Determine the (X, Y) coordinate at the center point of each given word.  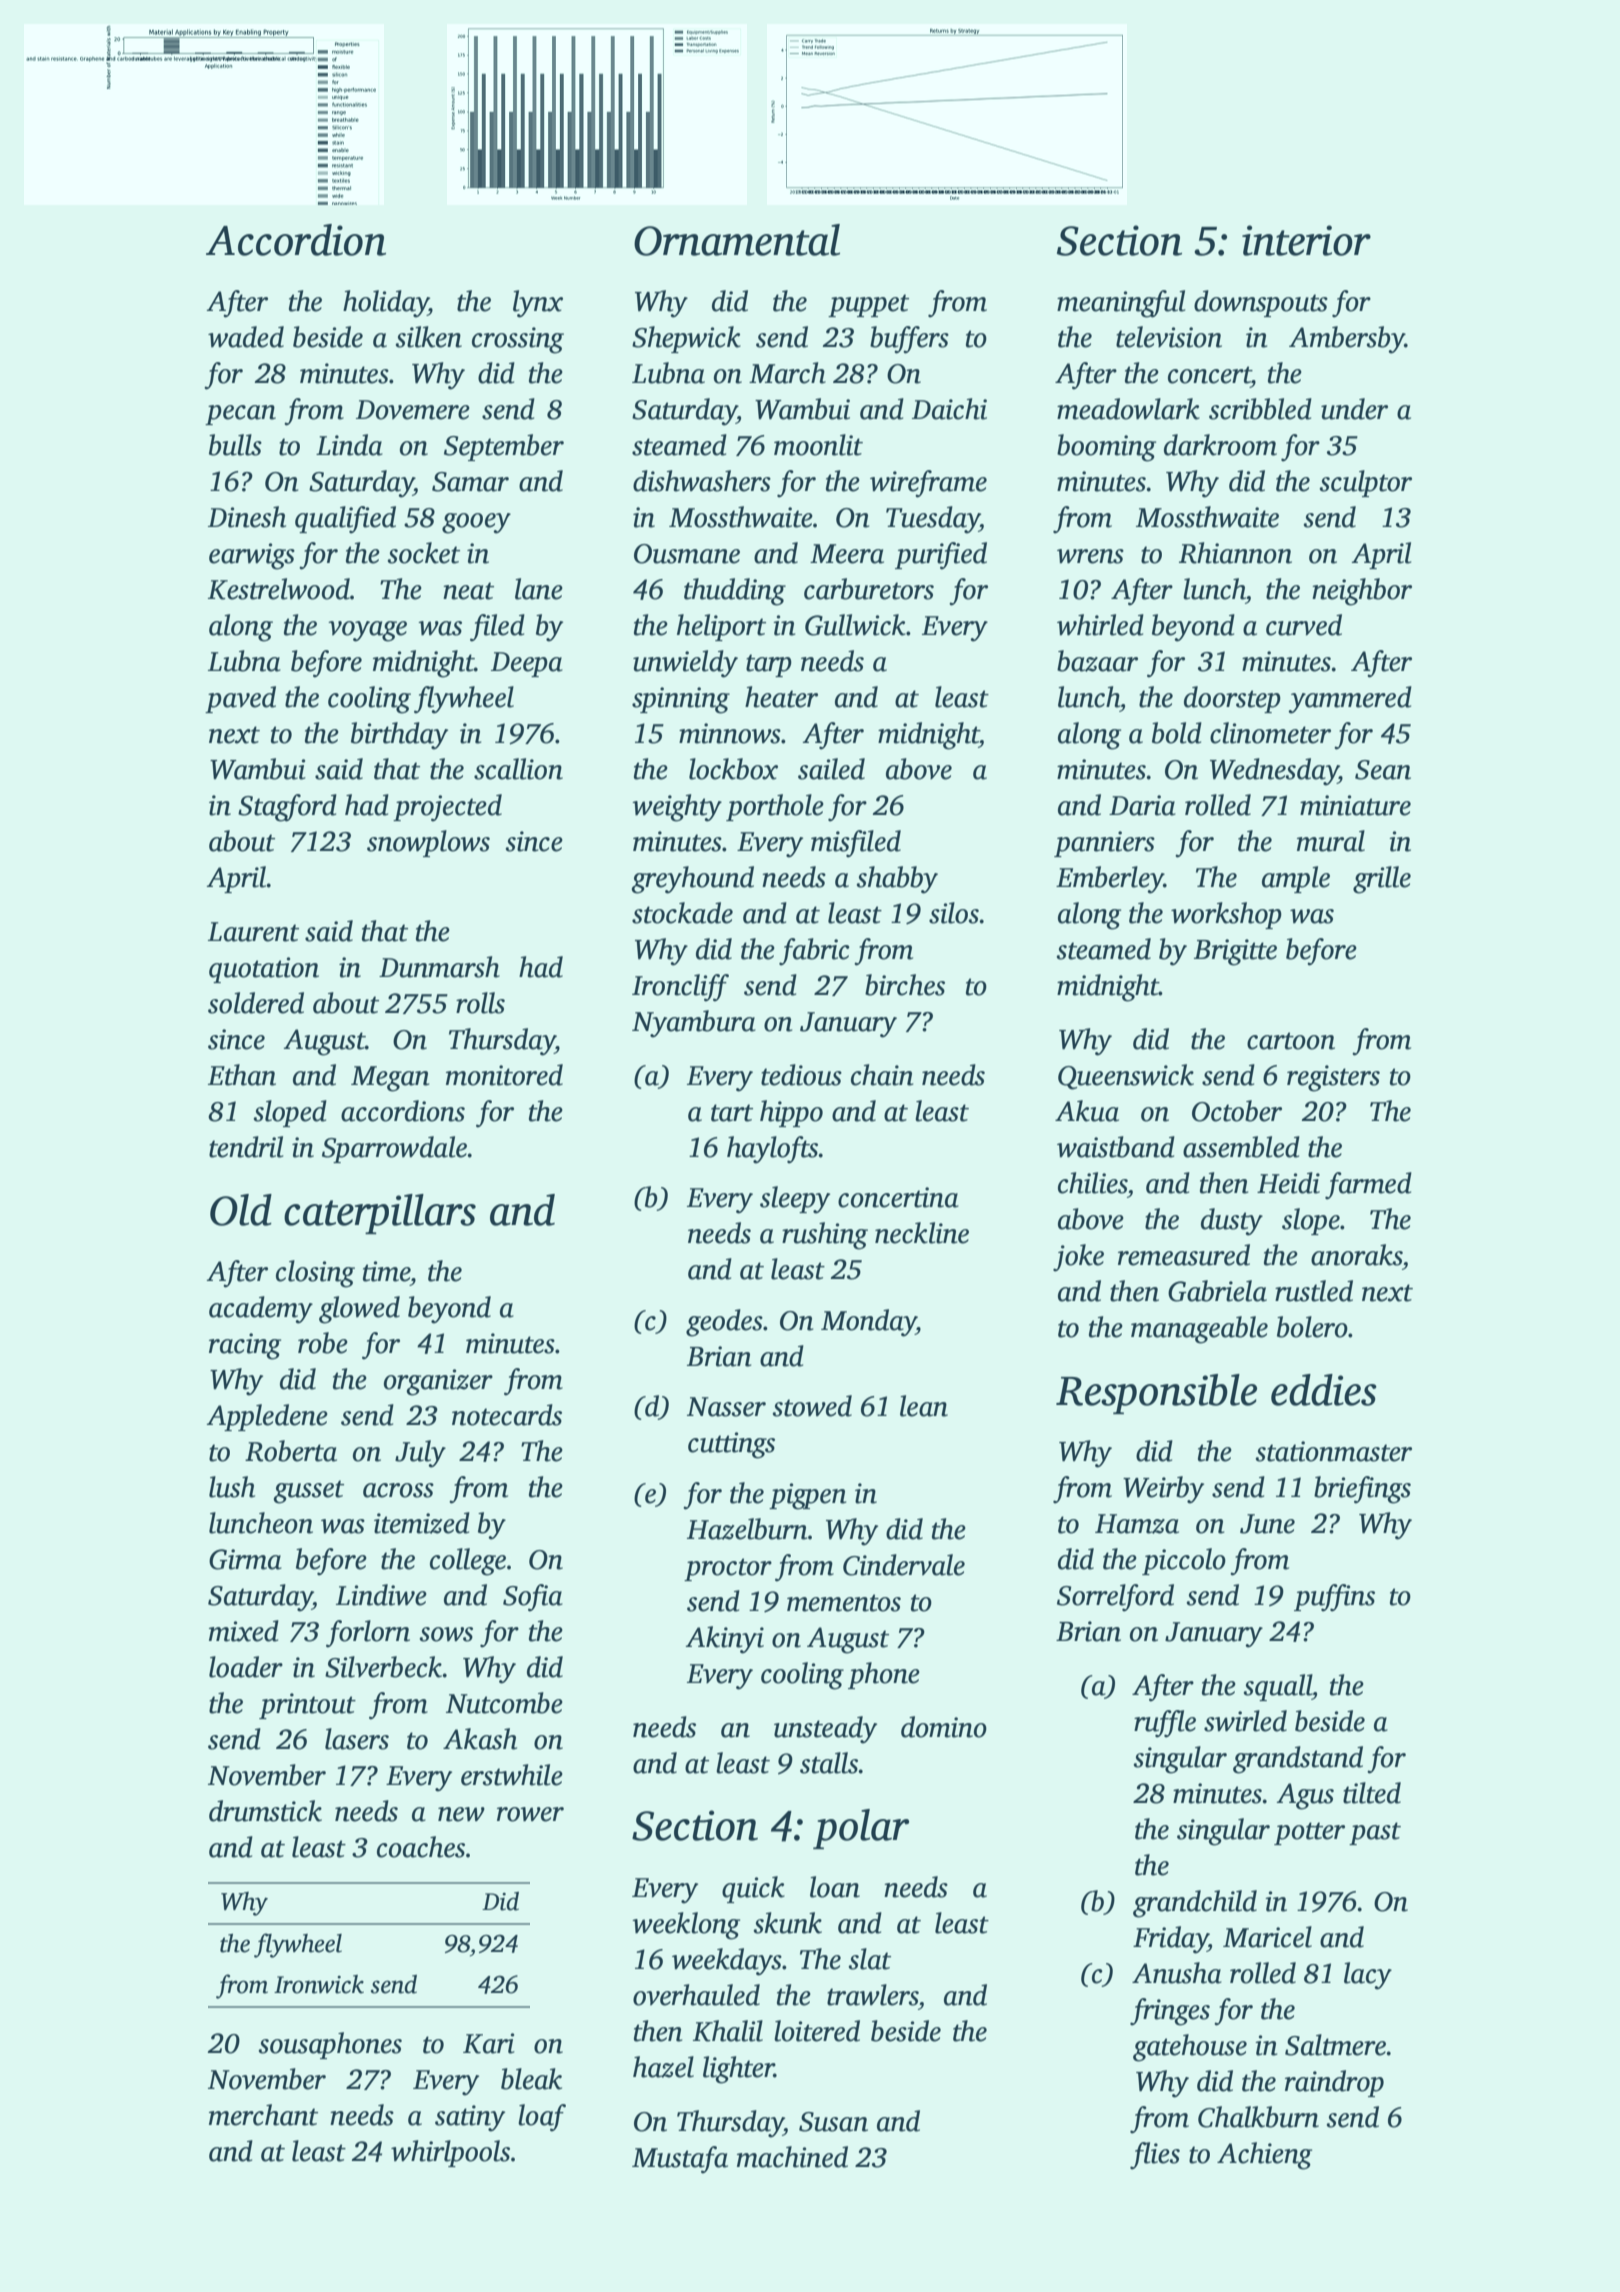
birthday (399, 736)
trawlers (873, 1995)
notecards (507, 1415)
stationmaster (1333, 1451)
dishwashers (702, 481)
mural (1331, 841)
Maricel (1267, 1937)
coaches (421, 1847)
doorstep (1232, 699)
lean (924, 1406)
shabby (897, 880)
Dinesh (247, 517)
